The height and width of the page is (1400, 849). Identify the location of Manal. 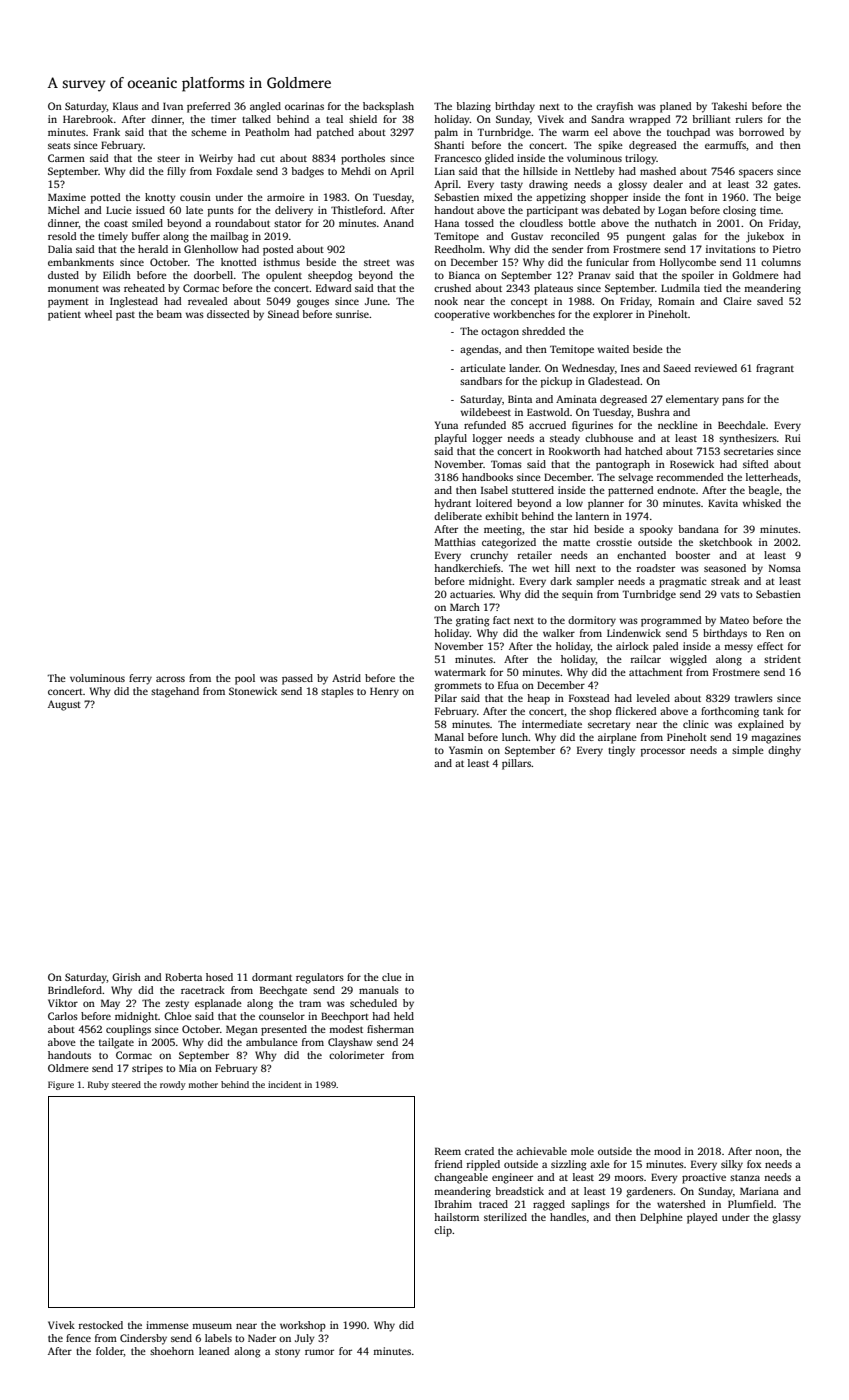
(449, 737).
